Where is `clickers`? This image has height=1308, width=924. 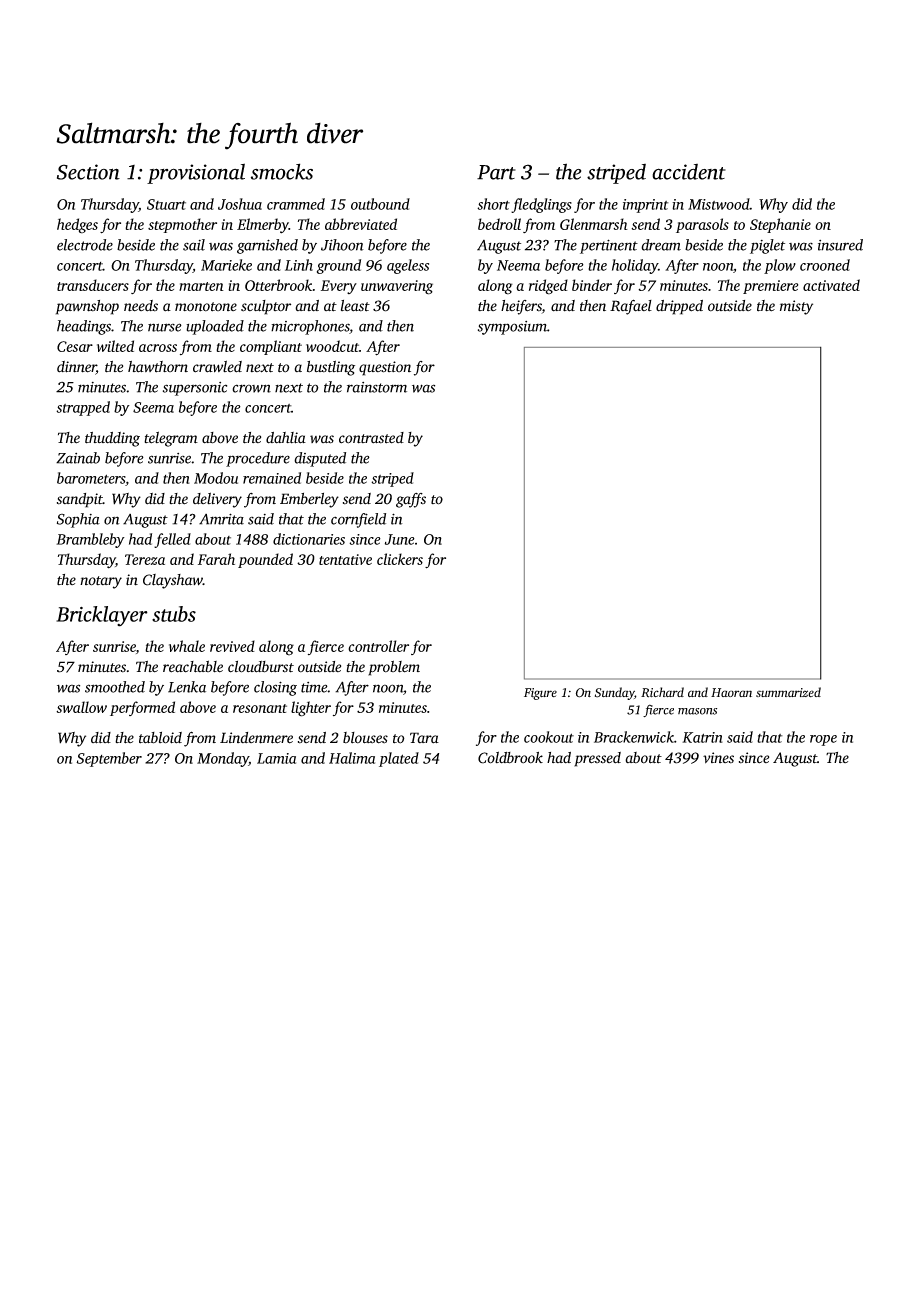 clickers is located at coordinates (400, 559).
